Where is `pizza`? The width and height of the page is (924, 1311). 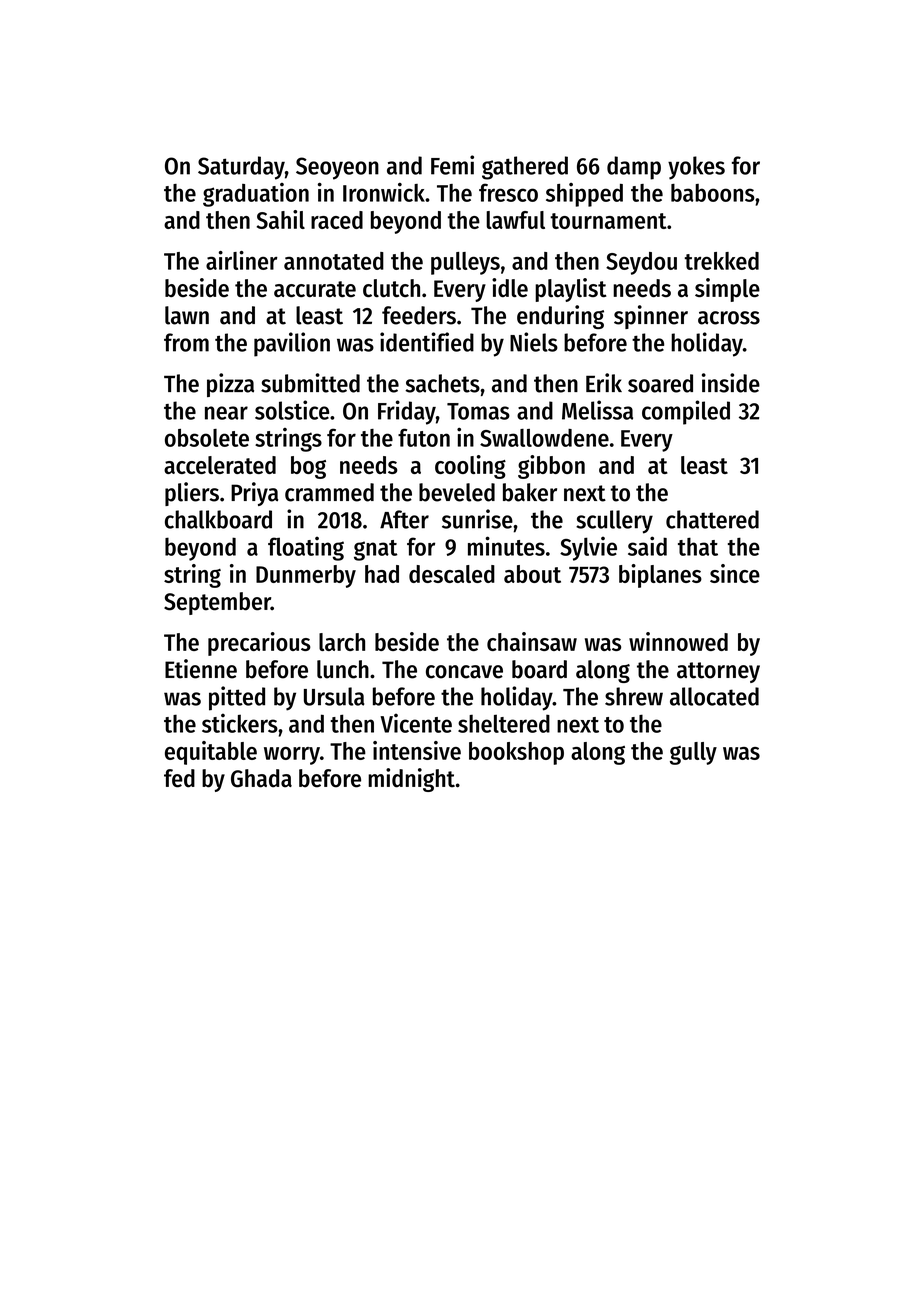
pizza is located at coordinates (230, 385).
